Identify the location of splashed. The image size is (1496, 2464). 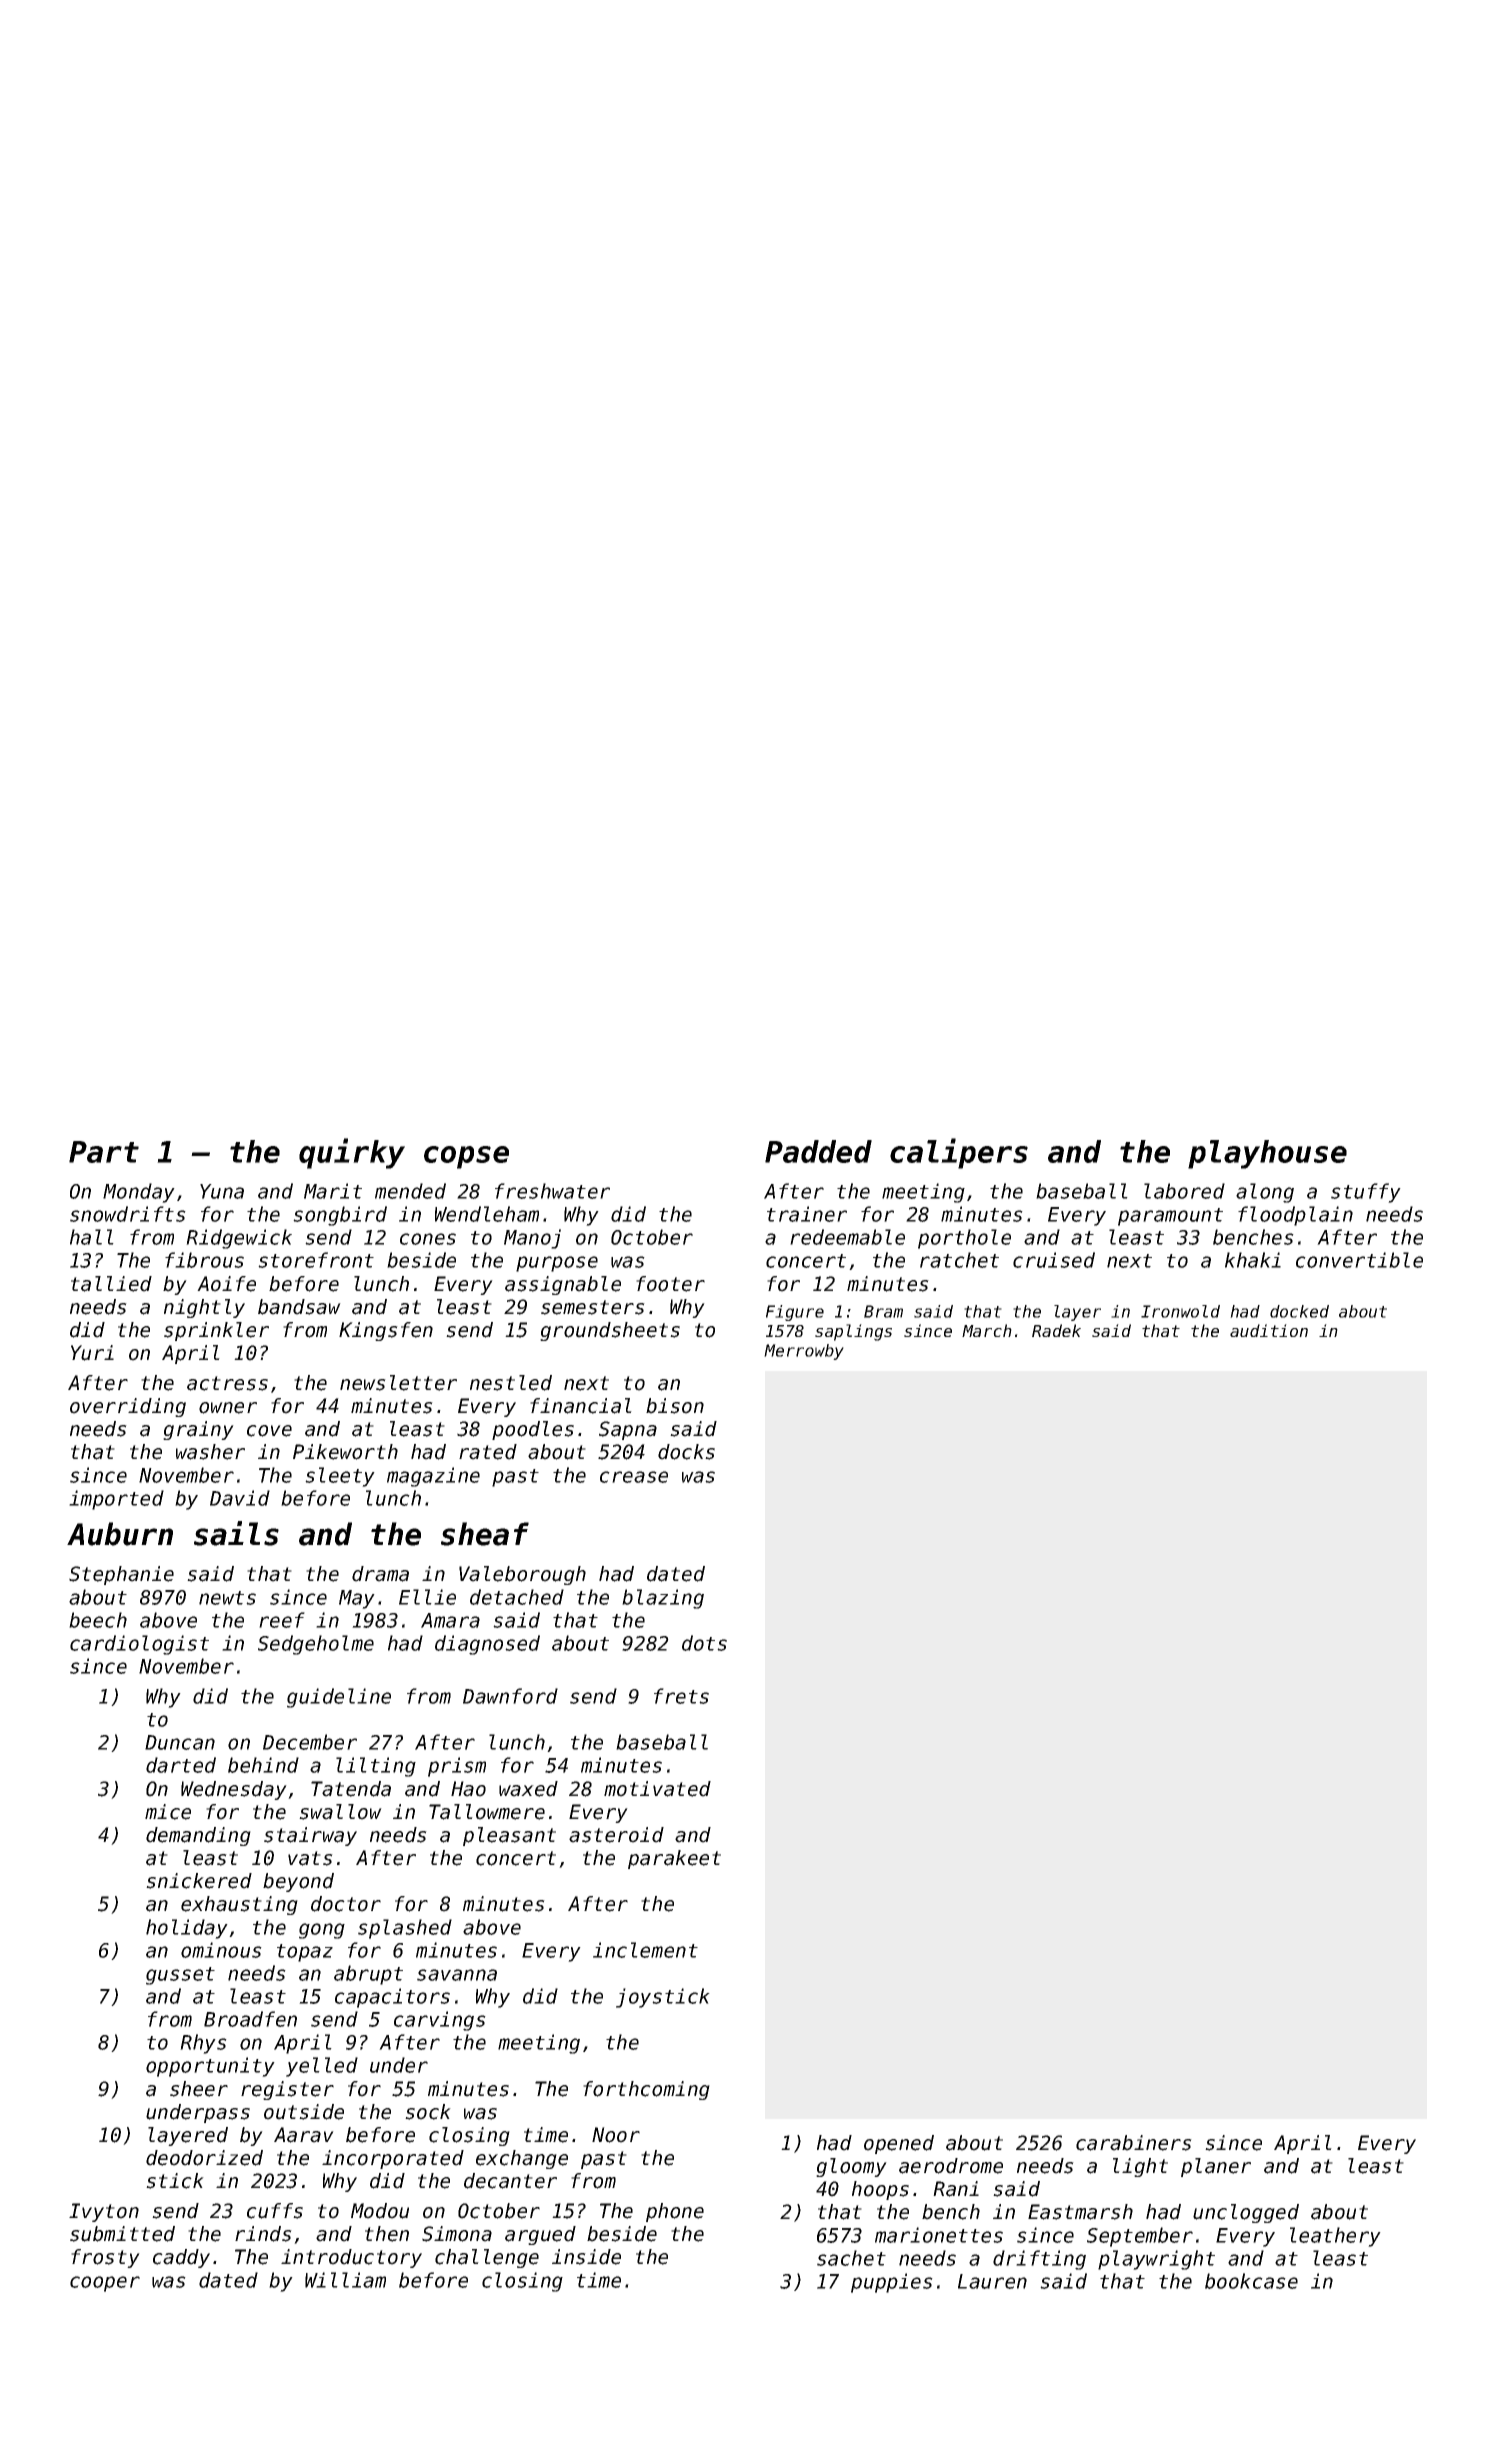
(405, 1929).
